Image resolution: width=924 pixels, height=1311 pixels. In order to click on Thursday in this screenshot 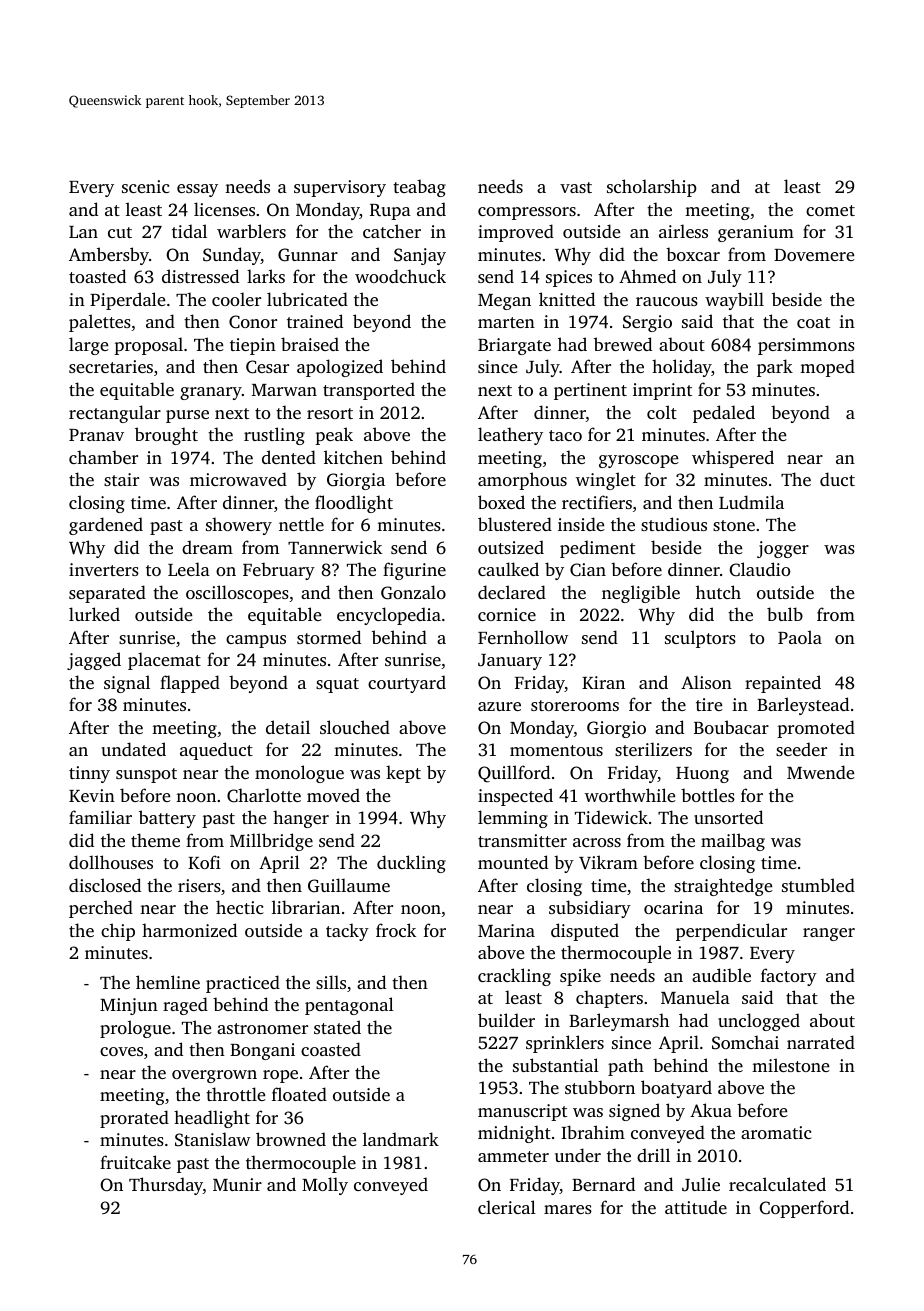, I will do `click(166, 1186)`.
